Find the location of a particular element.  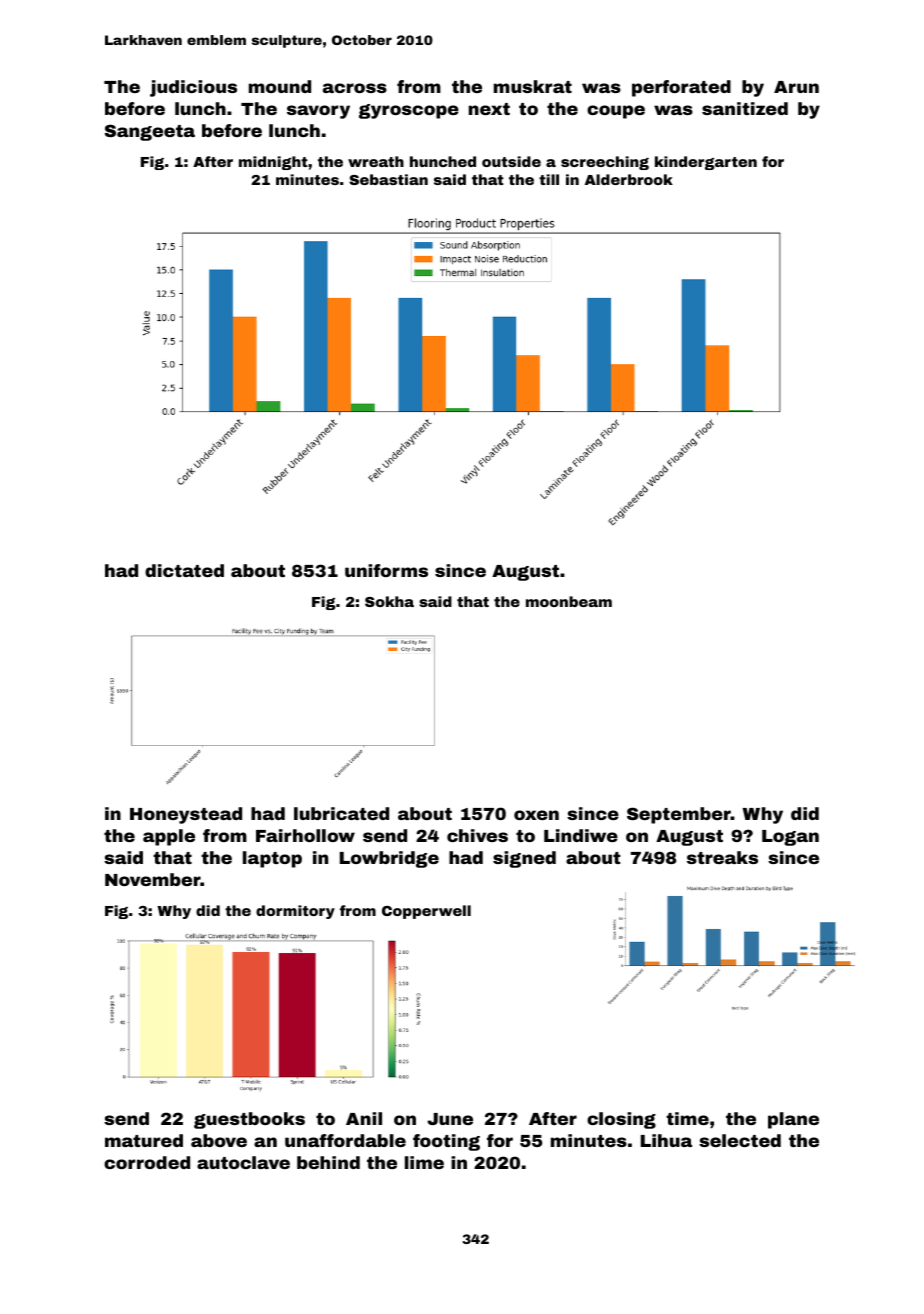

Arun is located at coordinates (796, 87).
